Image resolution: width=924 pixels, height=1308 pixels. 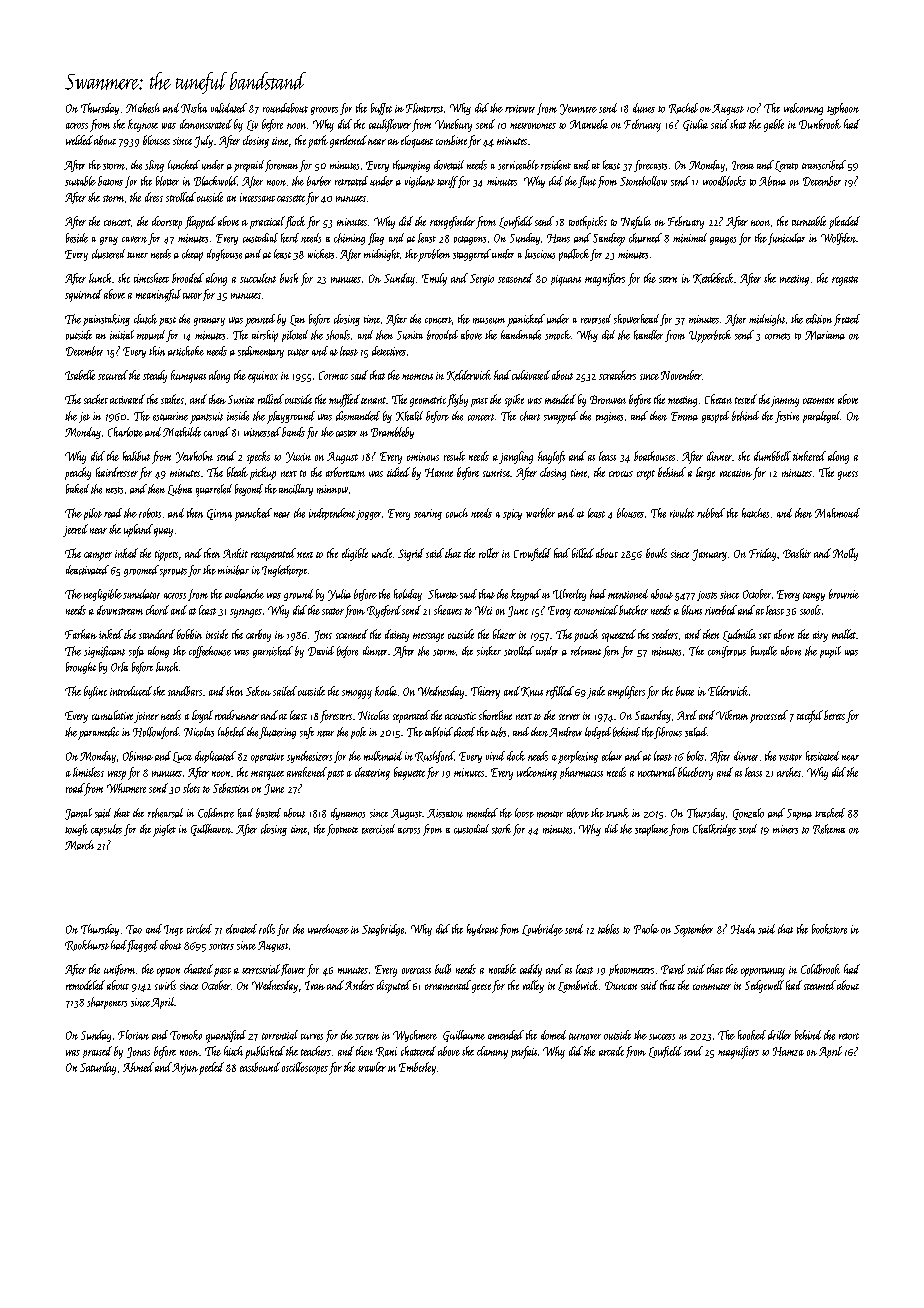 What do you see at coordinates (844, 594) in the screenshot?
I see `brownie` at bounding box center [844, 594].
